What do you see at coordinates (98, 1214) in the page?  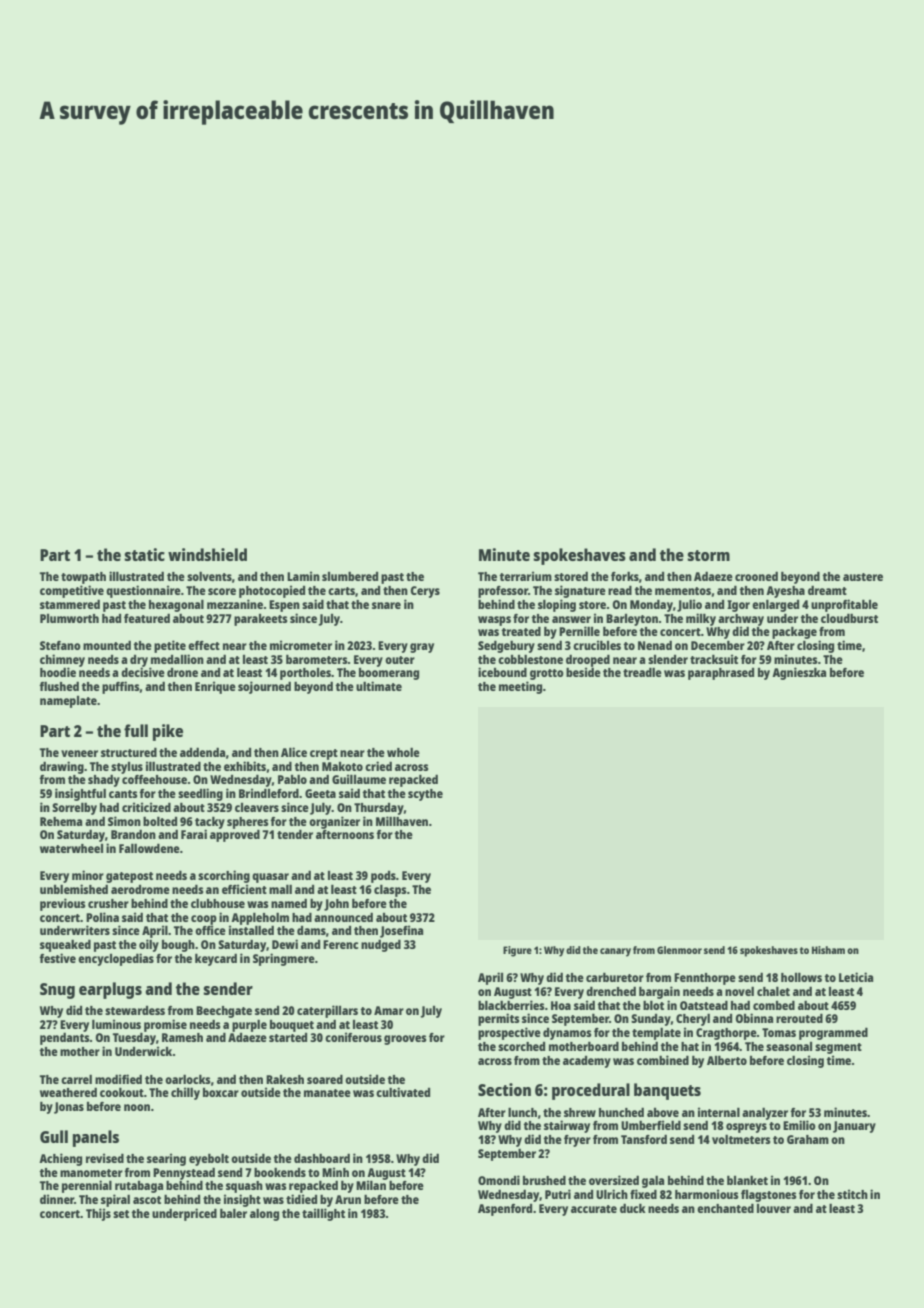 I see `Thijs` at bounding box center [98, 1214].
